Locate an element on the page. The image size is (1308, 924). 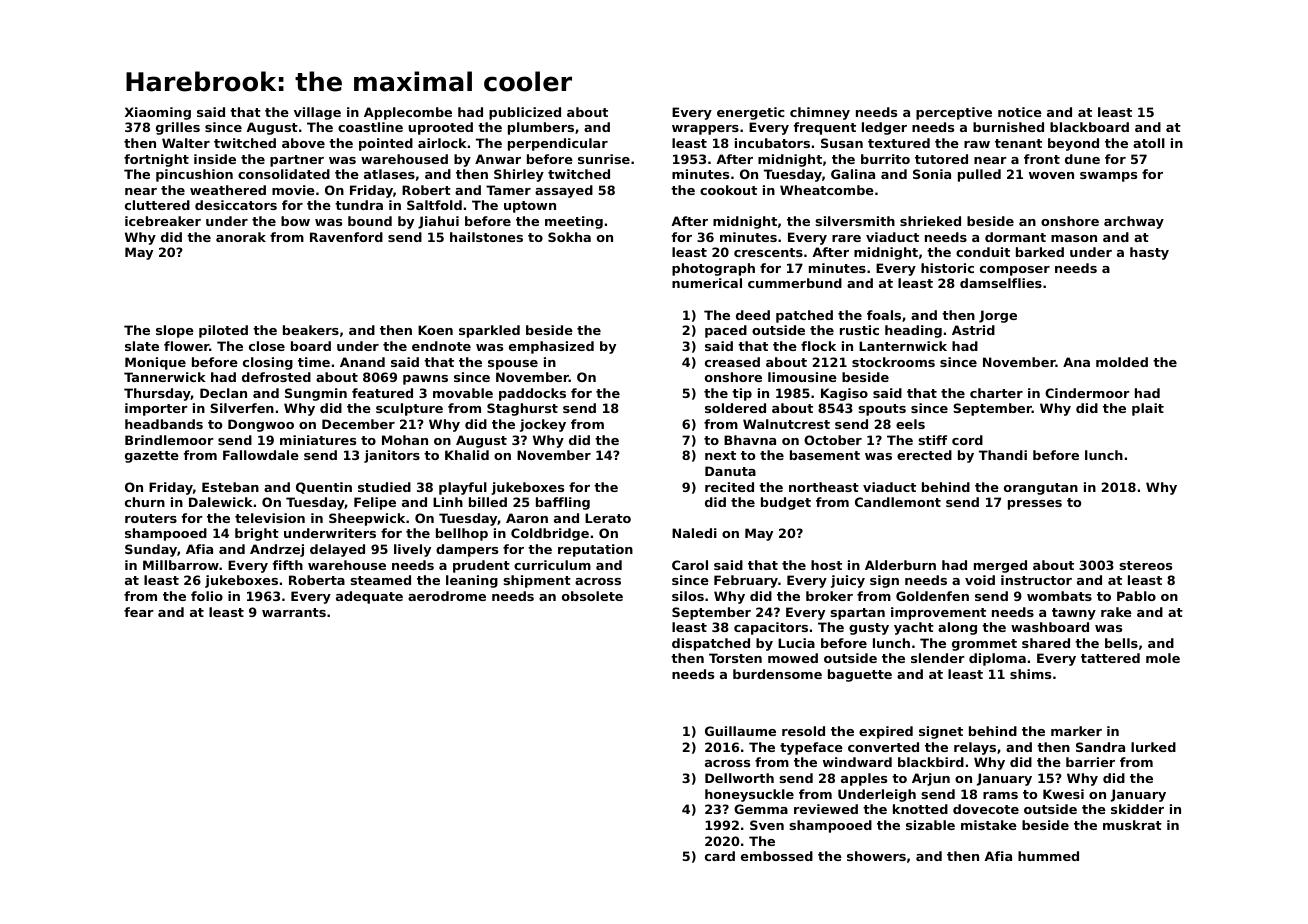
perpendicular is located at coordinates (558, 144).
